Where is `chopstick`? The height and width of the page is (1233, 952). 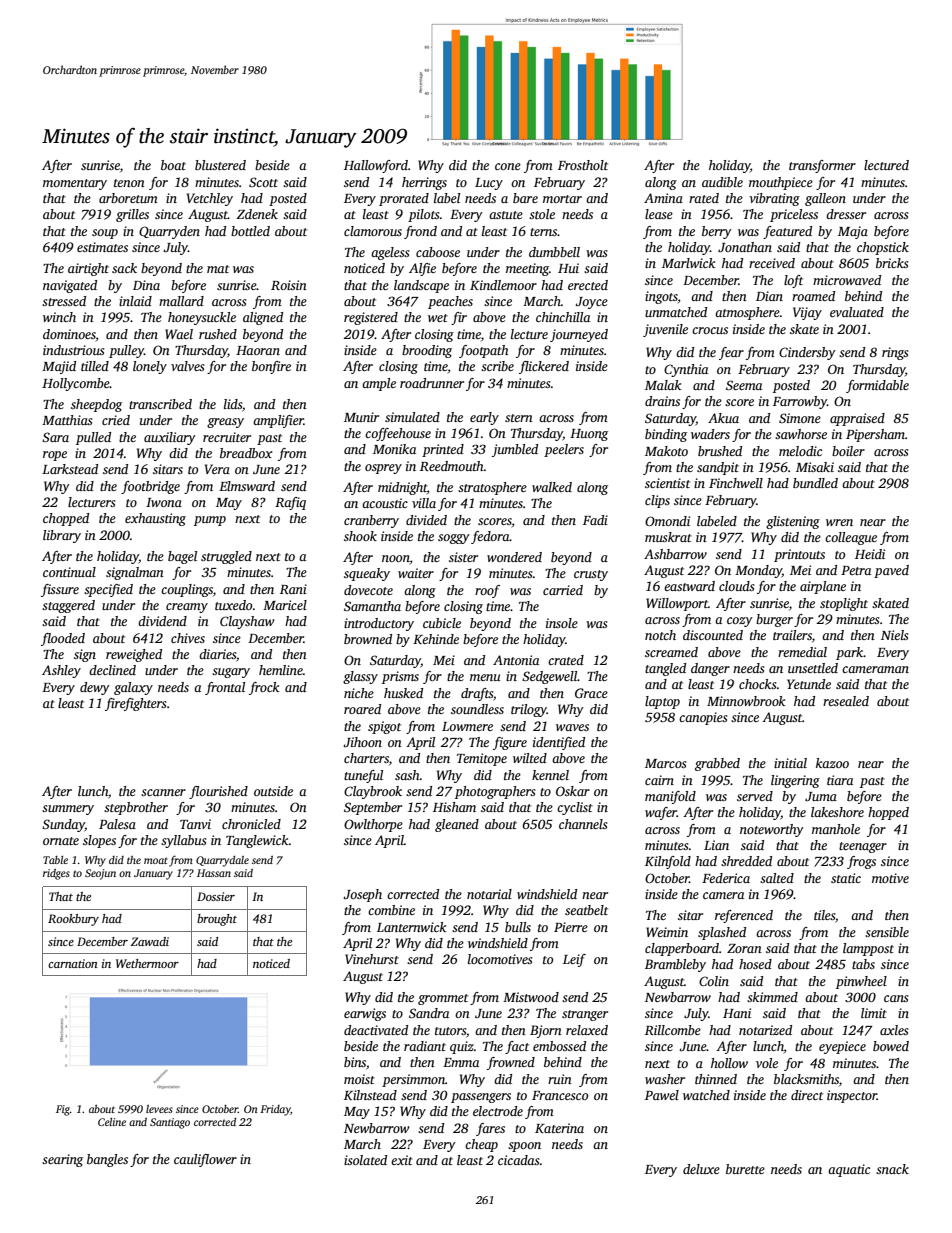
chopstick is located at coordinates (883, 248).
